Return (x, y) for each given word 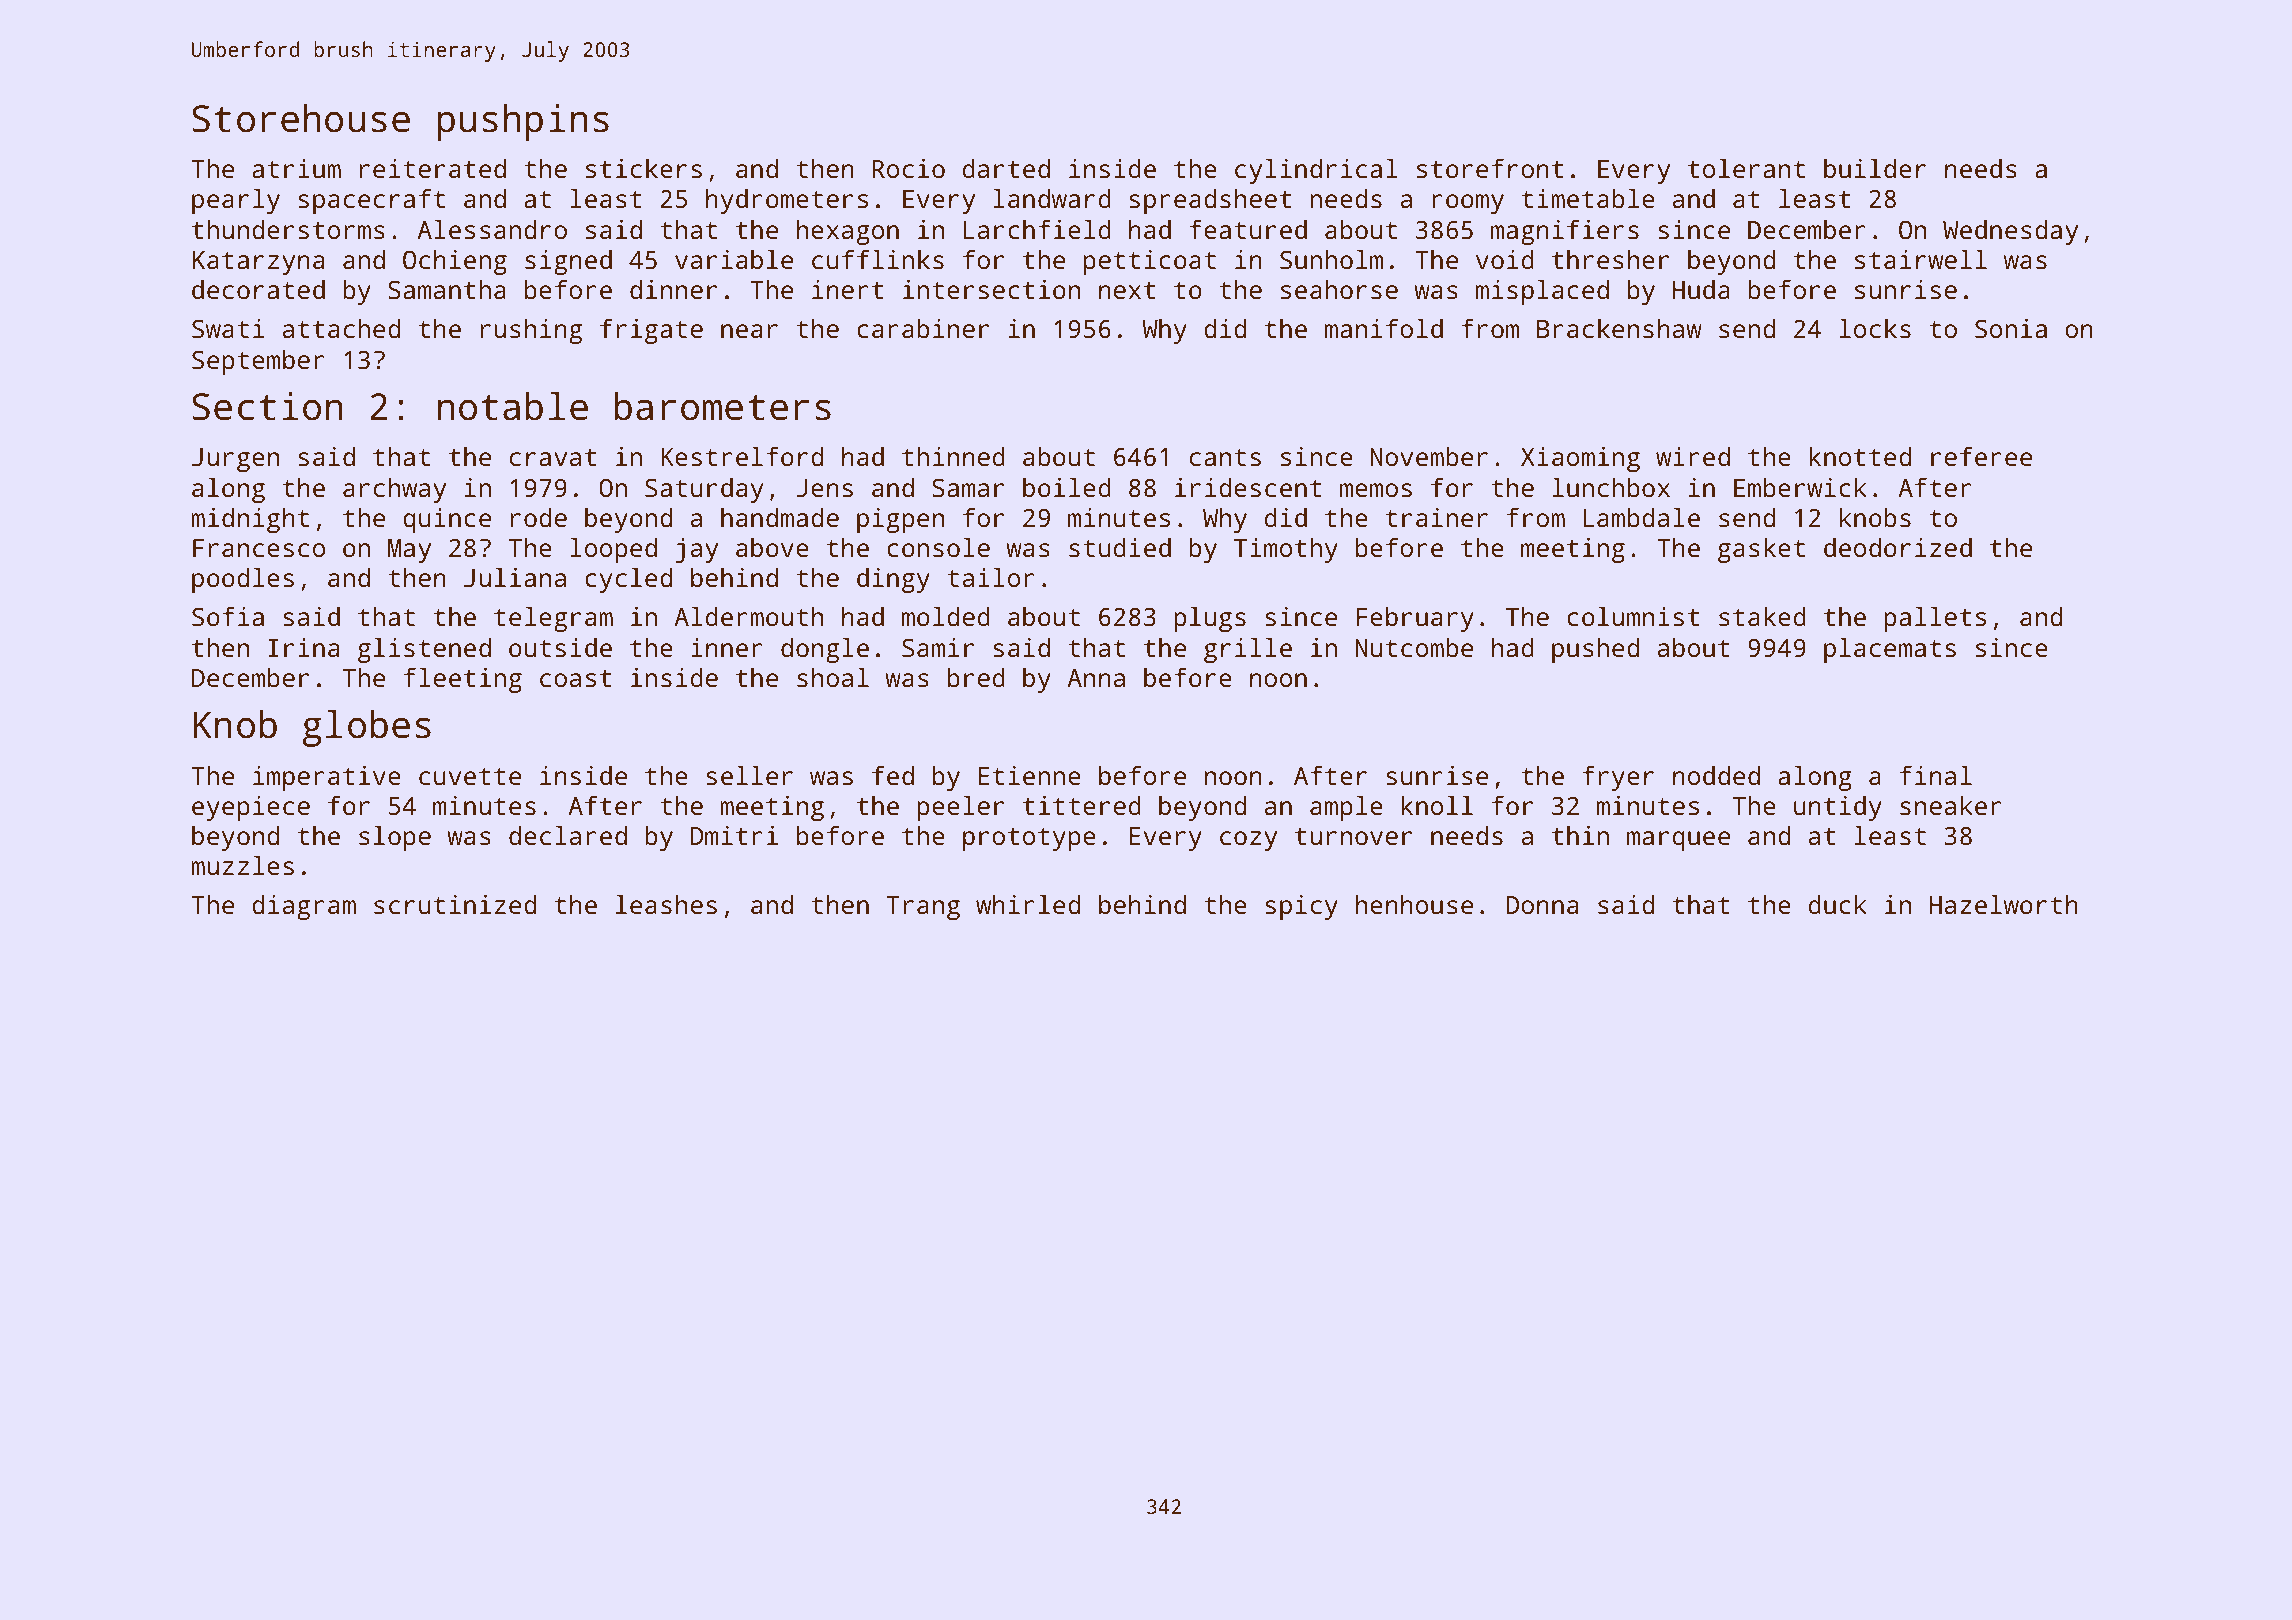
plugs (1210, 619)
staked (1762, 616)
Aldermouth (748, 616)
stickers (644, 168)
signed (568, 262)
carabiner (923, 328)
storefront (1490, 168)
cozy (1248, 841)
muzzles (242, 865)
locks (1875, 328)
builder (1875, 168)
